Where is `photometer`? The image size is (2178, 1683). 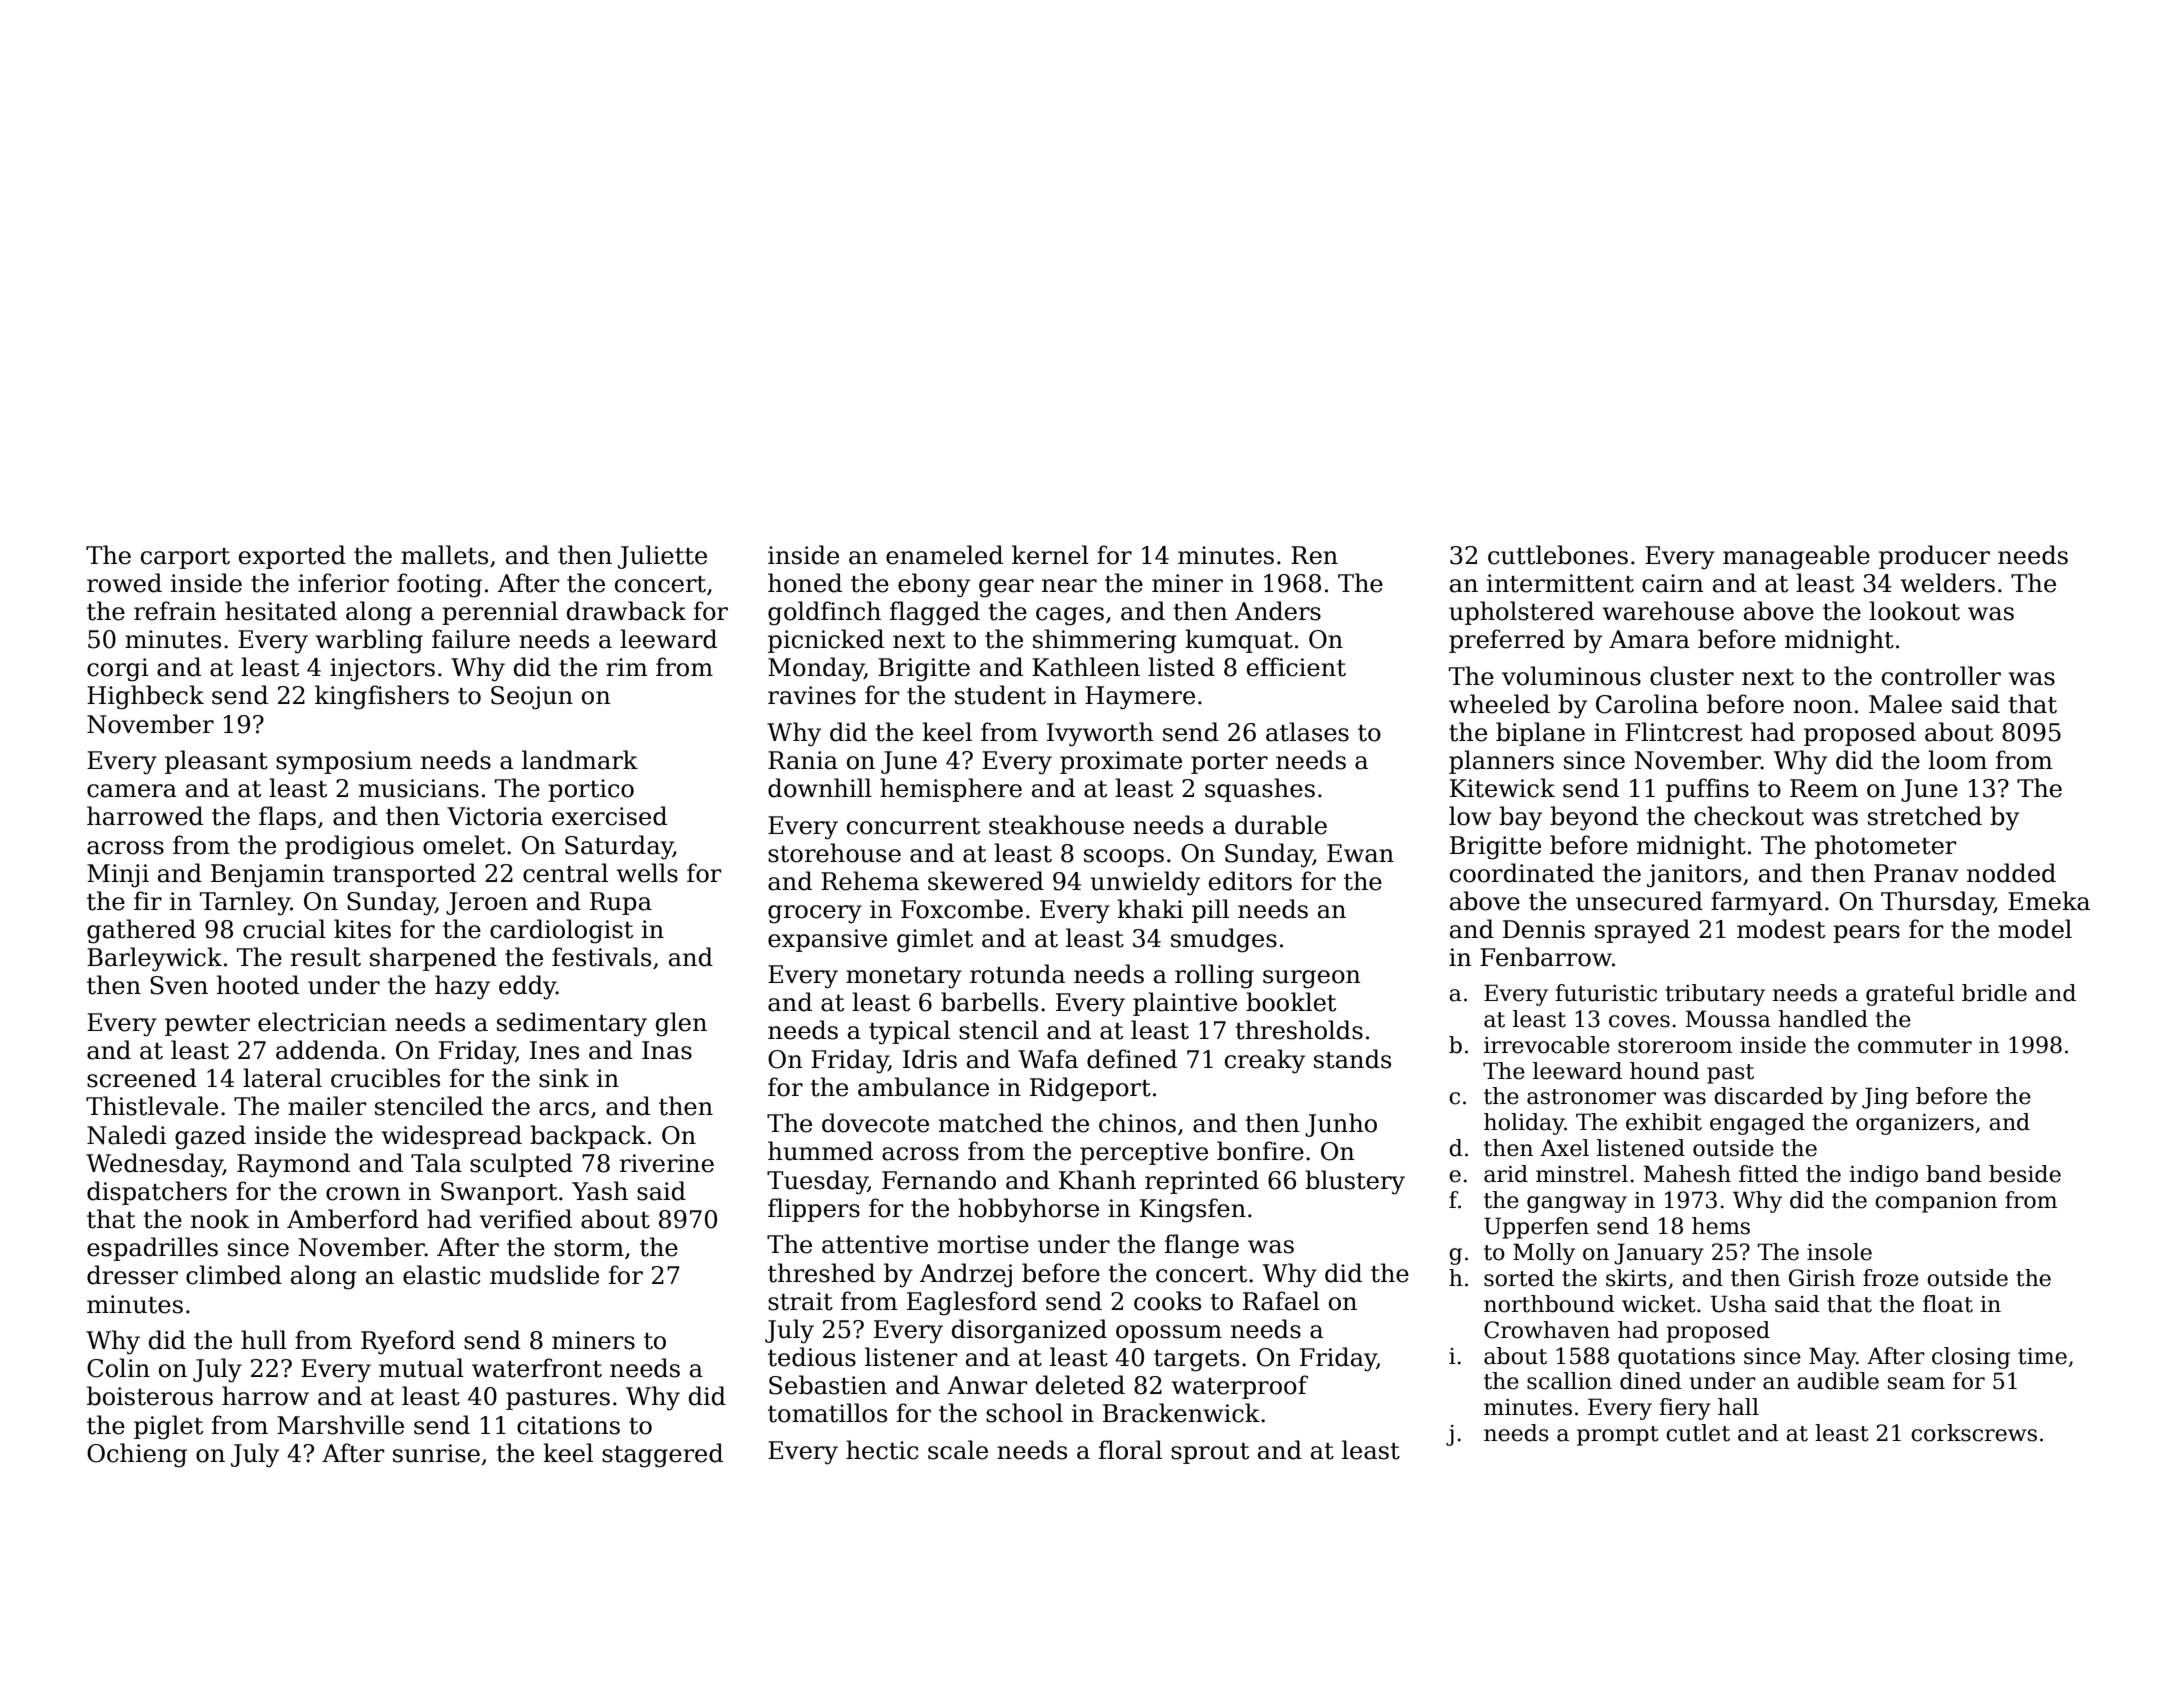 photometer is located at coordinates (1886, 847).
